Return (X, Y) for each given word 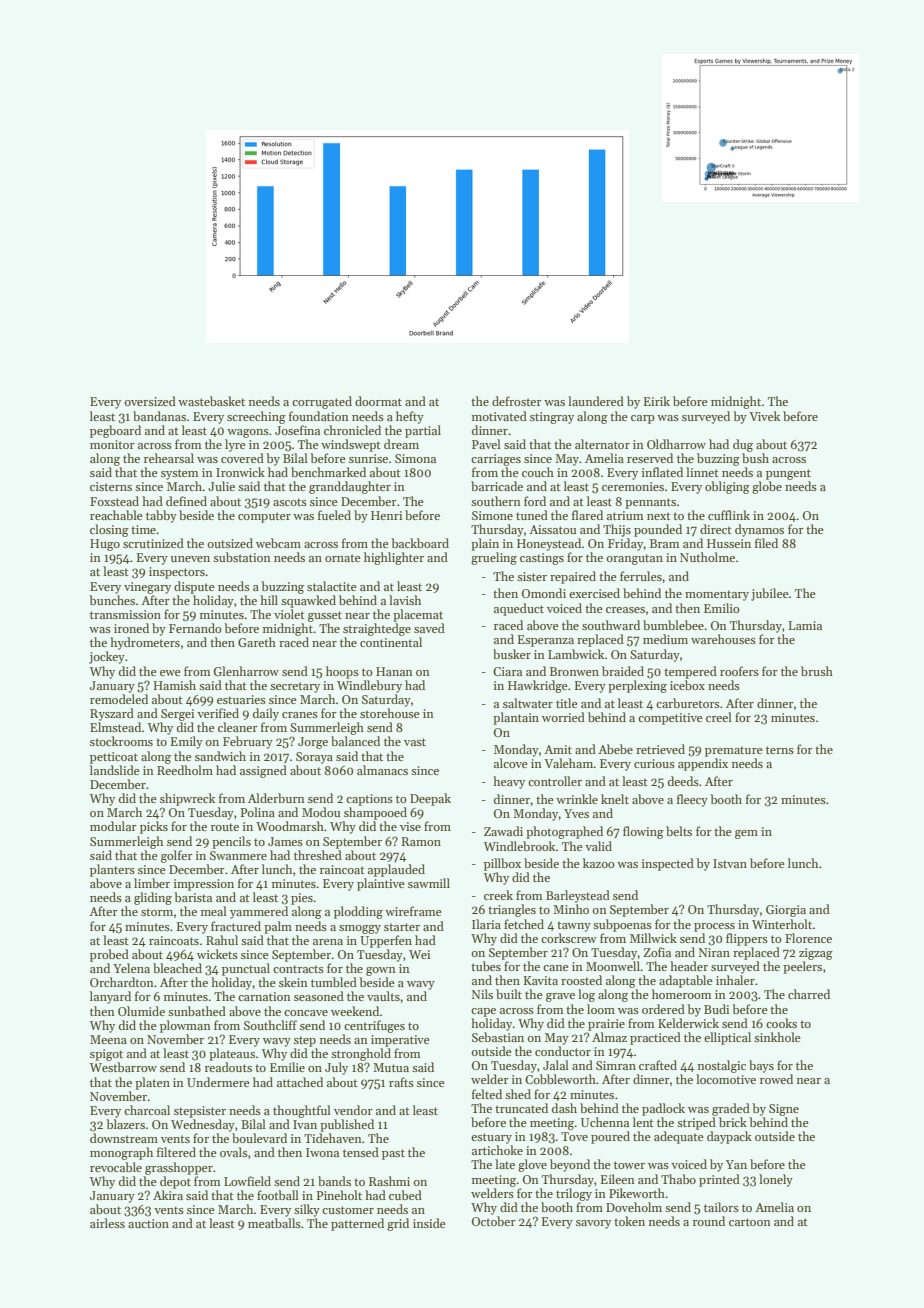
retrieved (660, 749)
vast (415, 742)
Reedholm (185, 770)
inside (429, 1223)
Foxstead (114, 501)
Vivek (764, 416)
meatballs (274, 1223)
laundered (596, 401)
